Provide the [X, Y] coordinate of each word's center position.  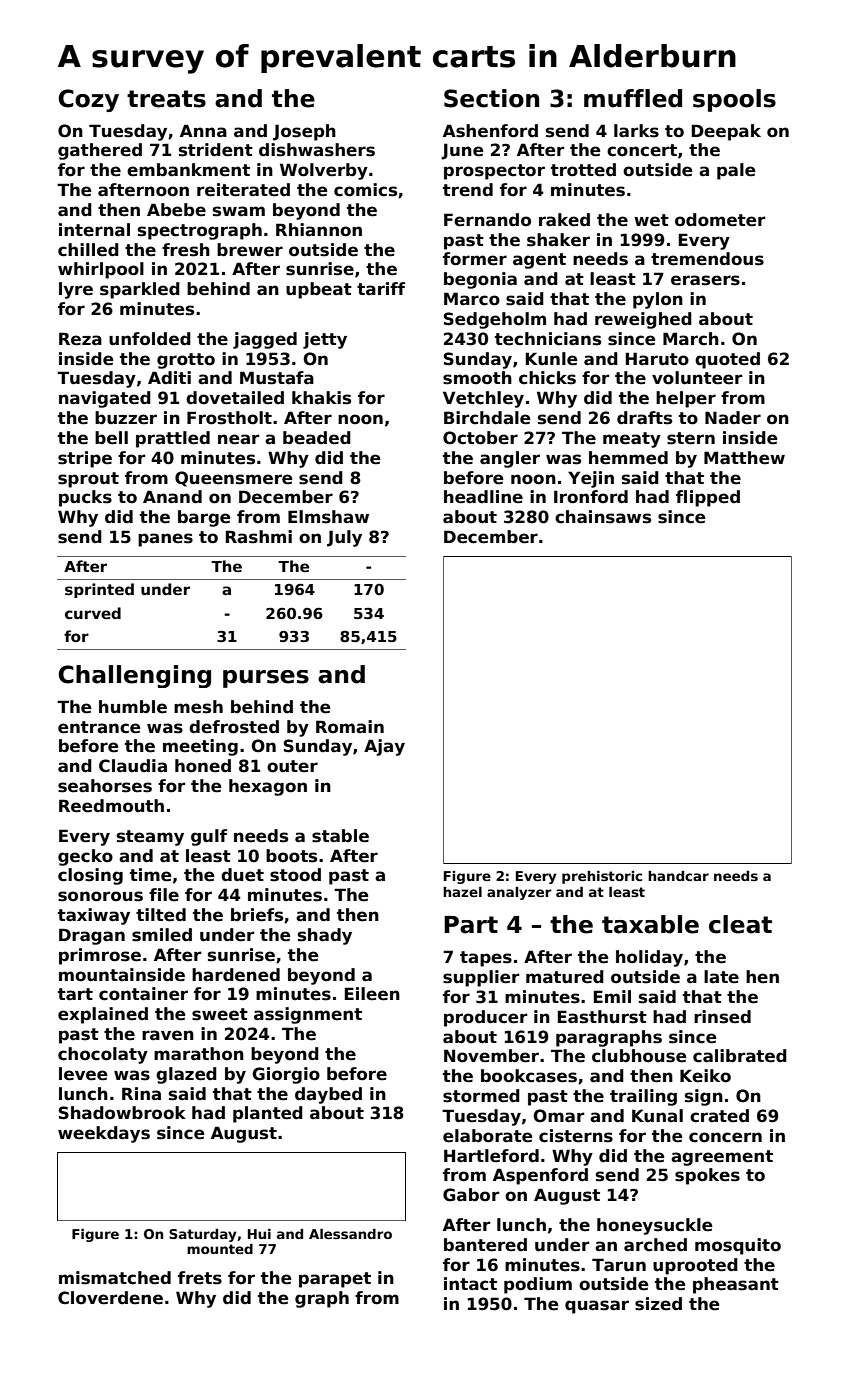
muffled [633, 98]
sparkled [140, 290]
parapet [335, 1280]
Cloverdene [110, 1298]
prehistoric [602, 877]
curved [93, 613]
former [475, 259]
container [143, 994]
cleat [740, 924]
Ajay [384, 747]
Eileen [372, 994]
